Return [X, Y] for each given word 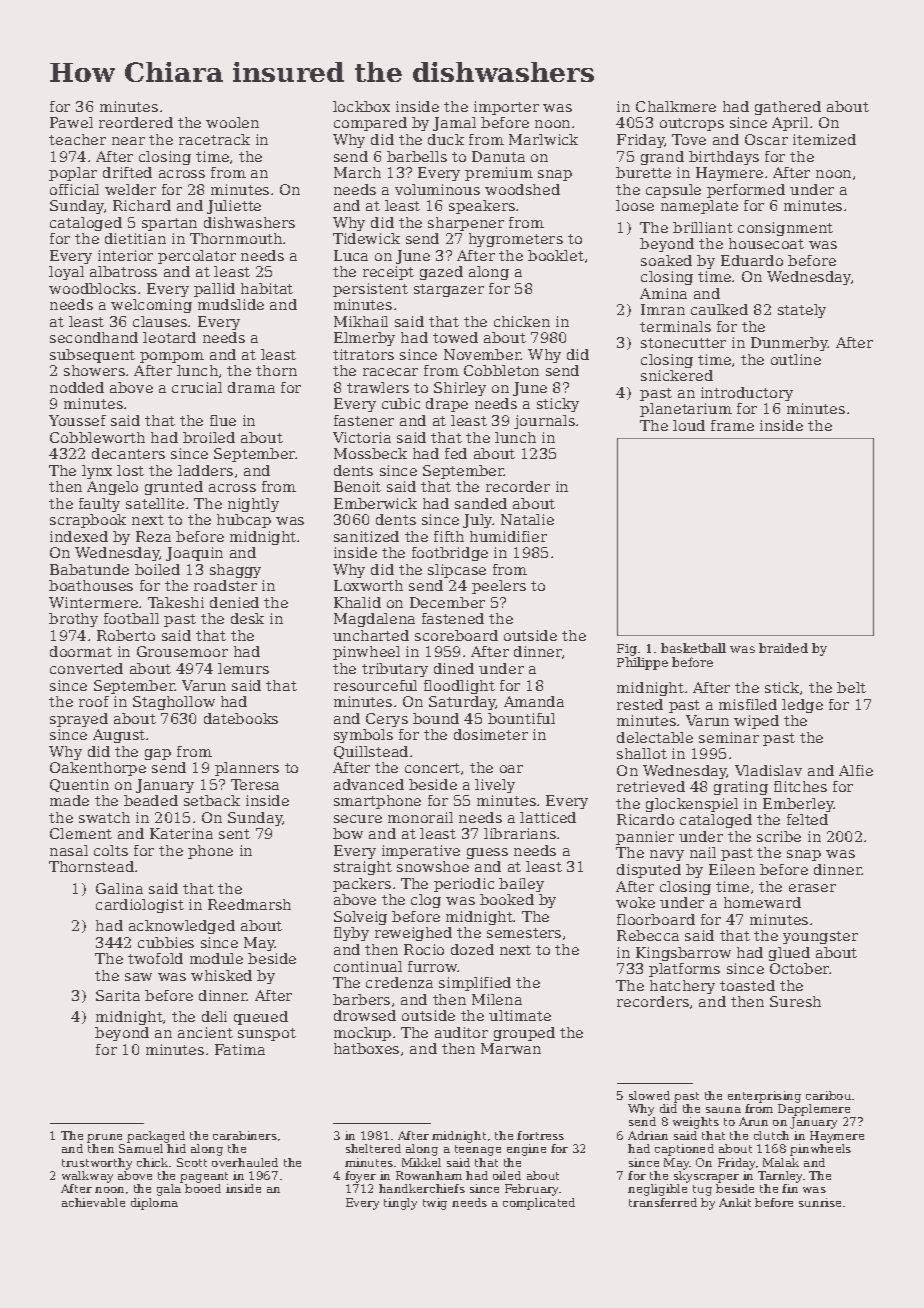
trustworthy [97, 1164]
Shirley [460, 389]
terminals [675, 326]
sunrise [820, 1202]
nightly [253, 505]
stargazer [449, 290]
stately [802, 311]
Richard [142, 205]
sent [234, 834]
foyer [360, 1177]
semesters [524, 933]
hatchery [682, 987]
